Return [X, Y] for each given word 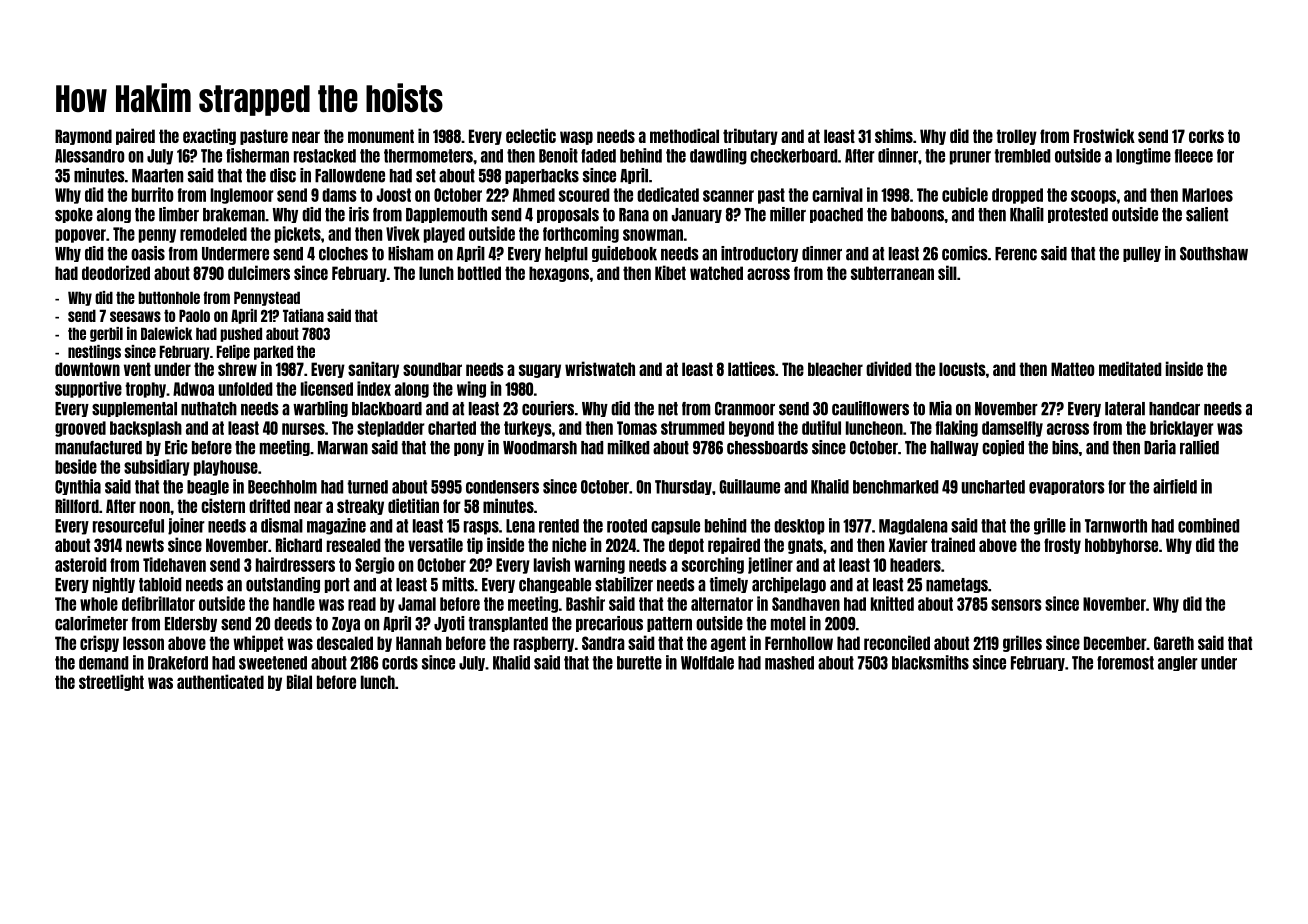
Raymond [83, 137]
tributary [750, 136]
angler [1178, 663]
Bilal [299, 681]
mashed [789, 663]
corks [1206, 136]
